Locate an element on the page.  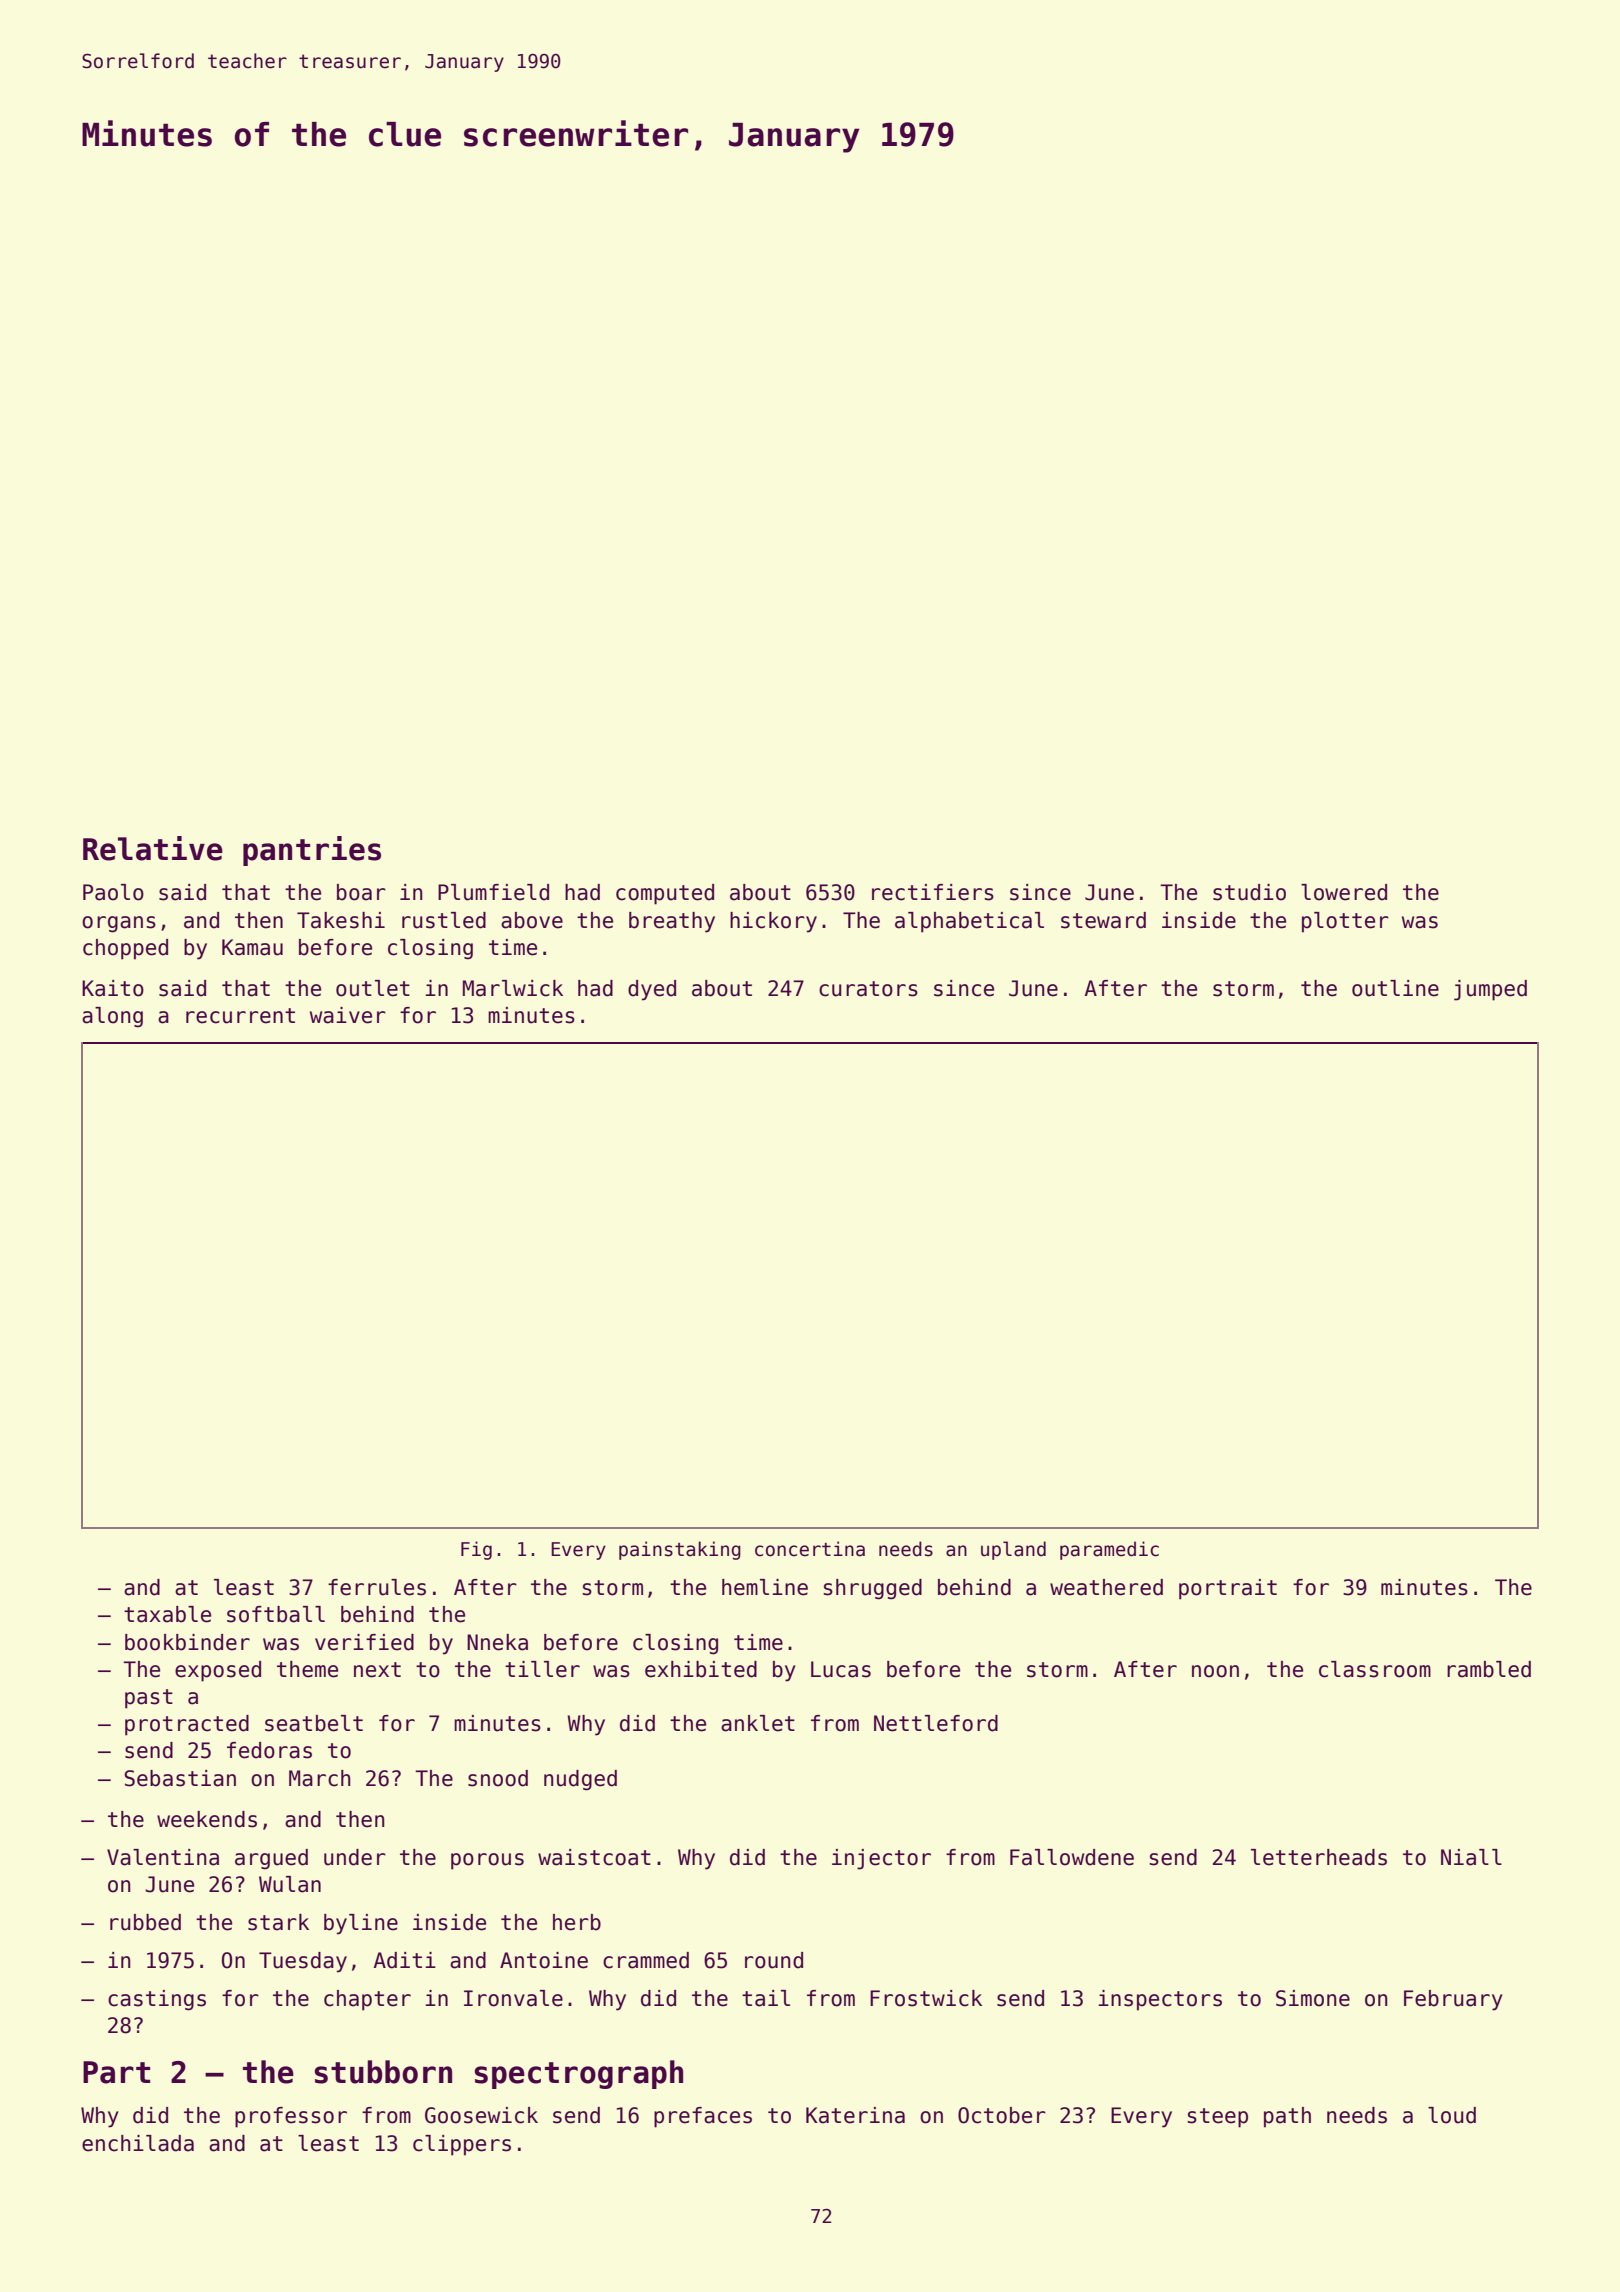
Simone is located at coordinates (1313, 1998).
